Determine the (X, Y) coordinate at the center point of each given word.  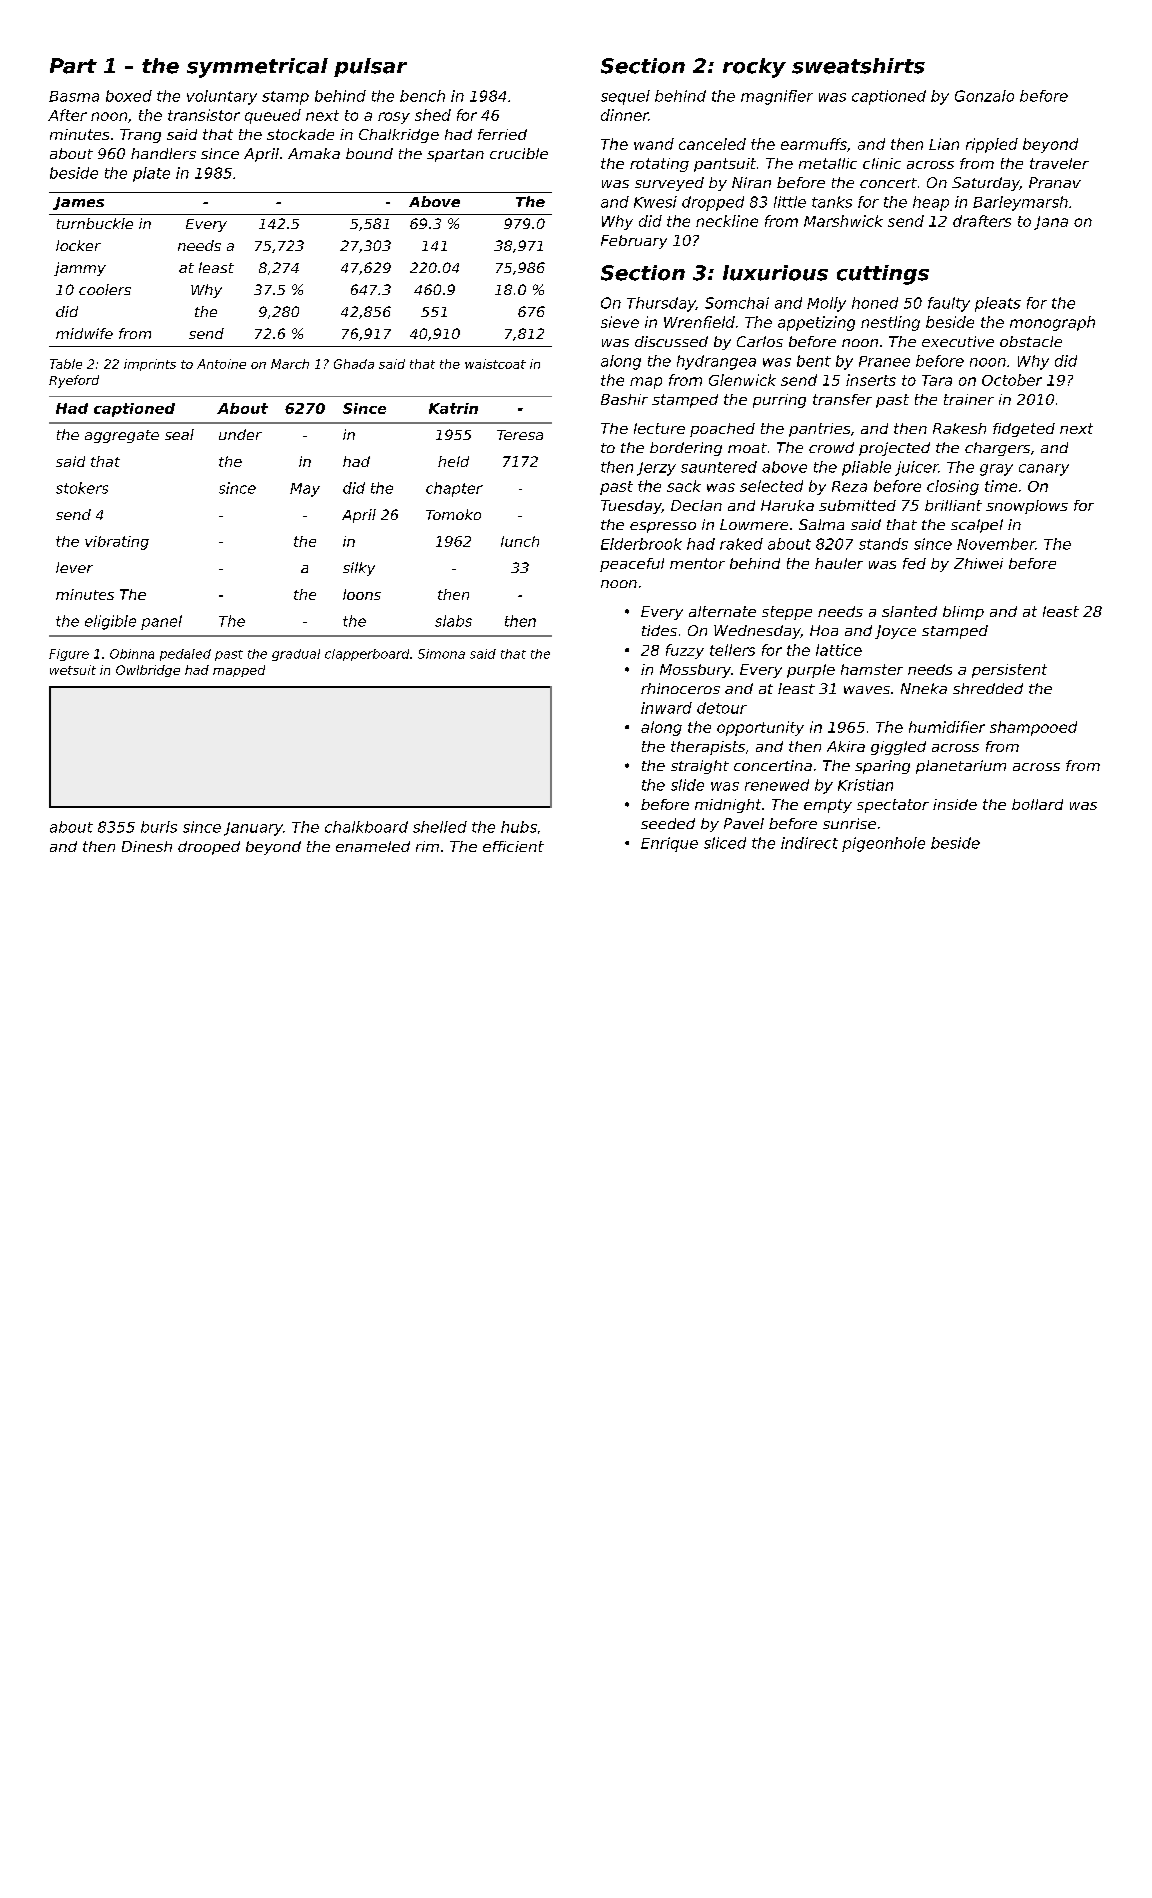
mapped (239, 671)
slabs (453, 621)
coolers (105, 289)
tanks (832, 202)
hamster (872, 669)
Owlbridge (148, 671)
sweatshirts (858, 66)
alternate (722, 611)
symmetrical (257, 68)
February (634, 242)
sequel (625, 97)
